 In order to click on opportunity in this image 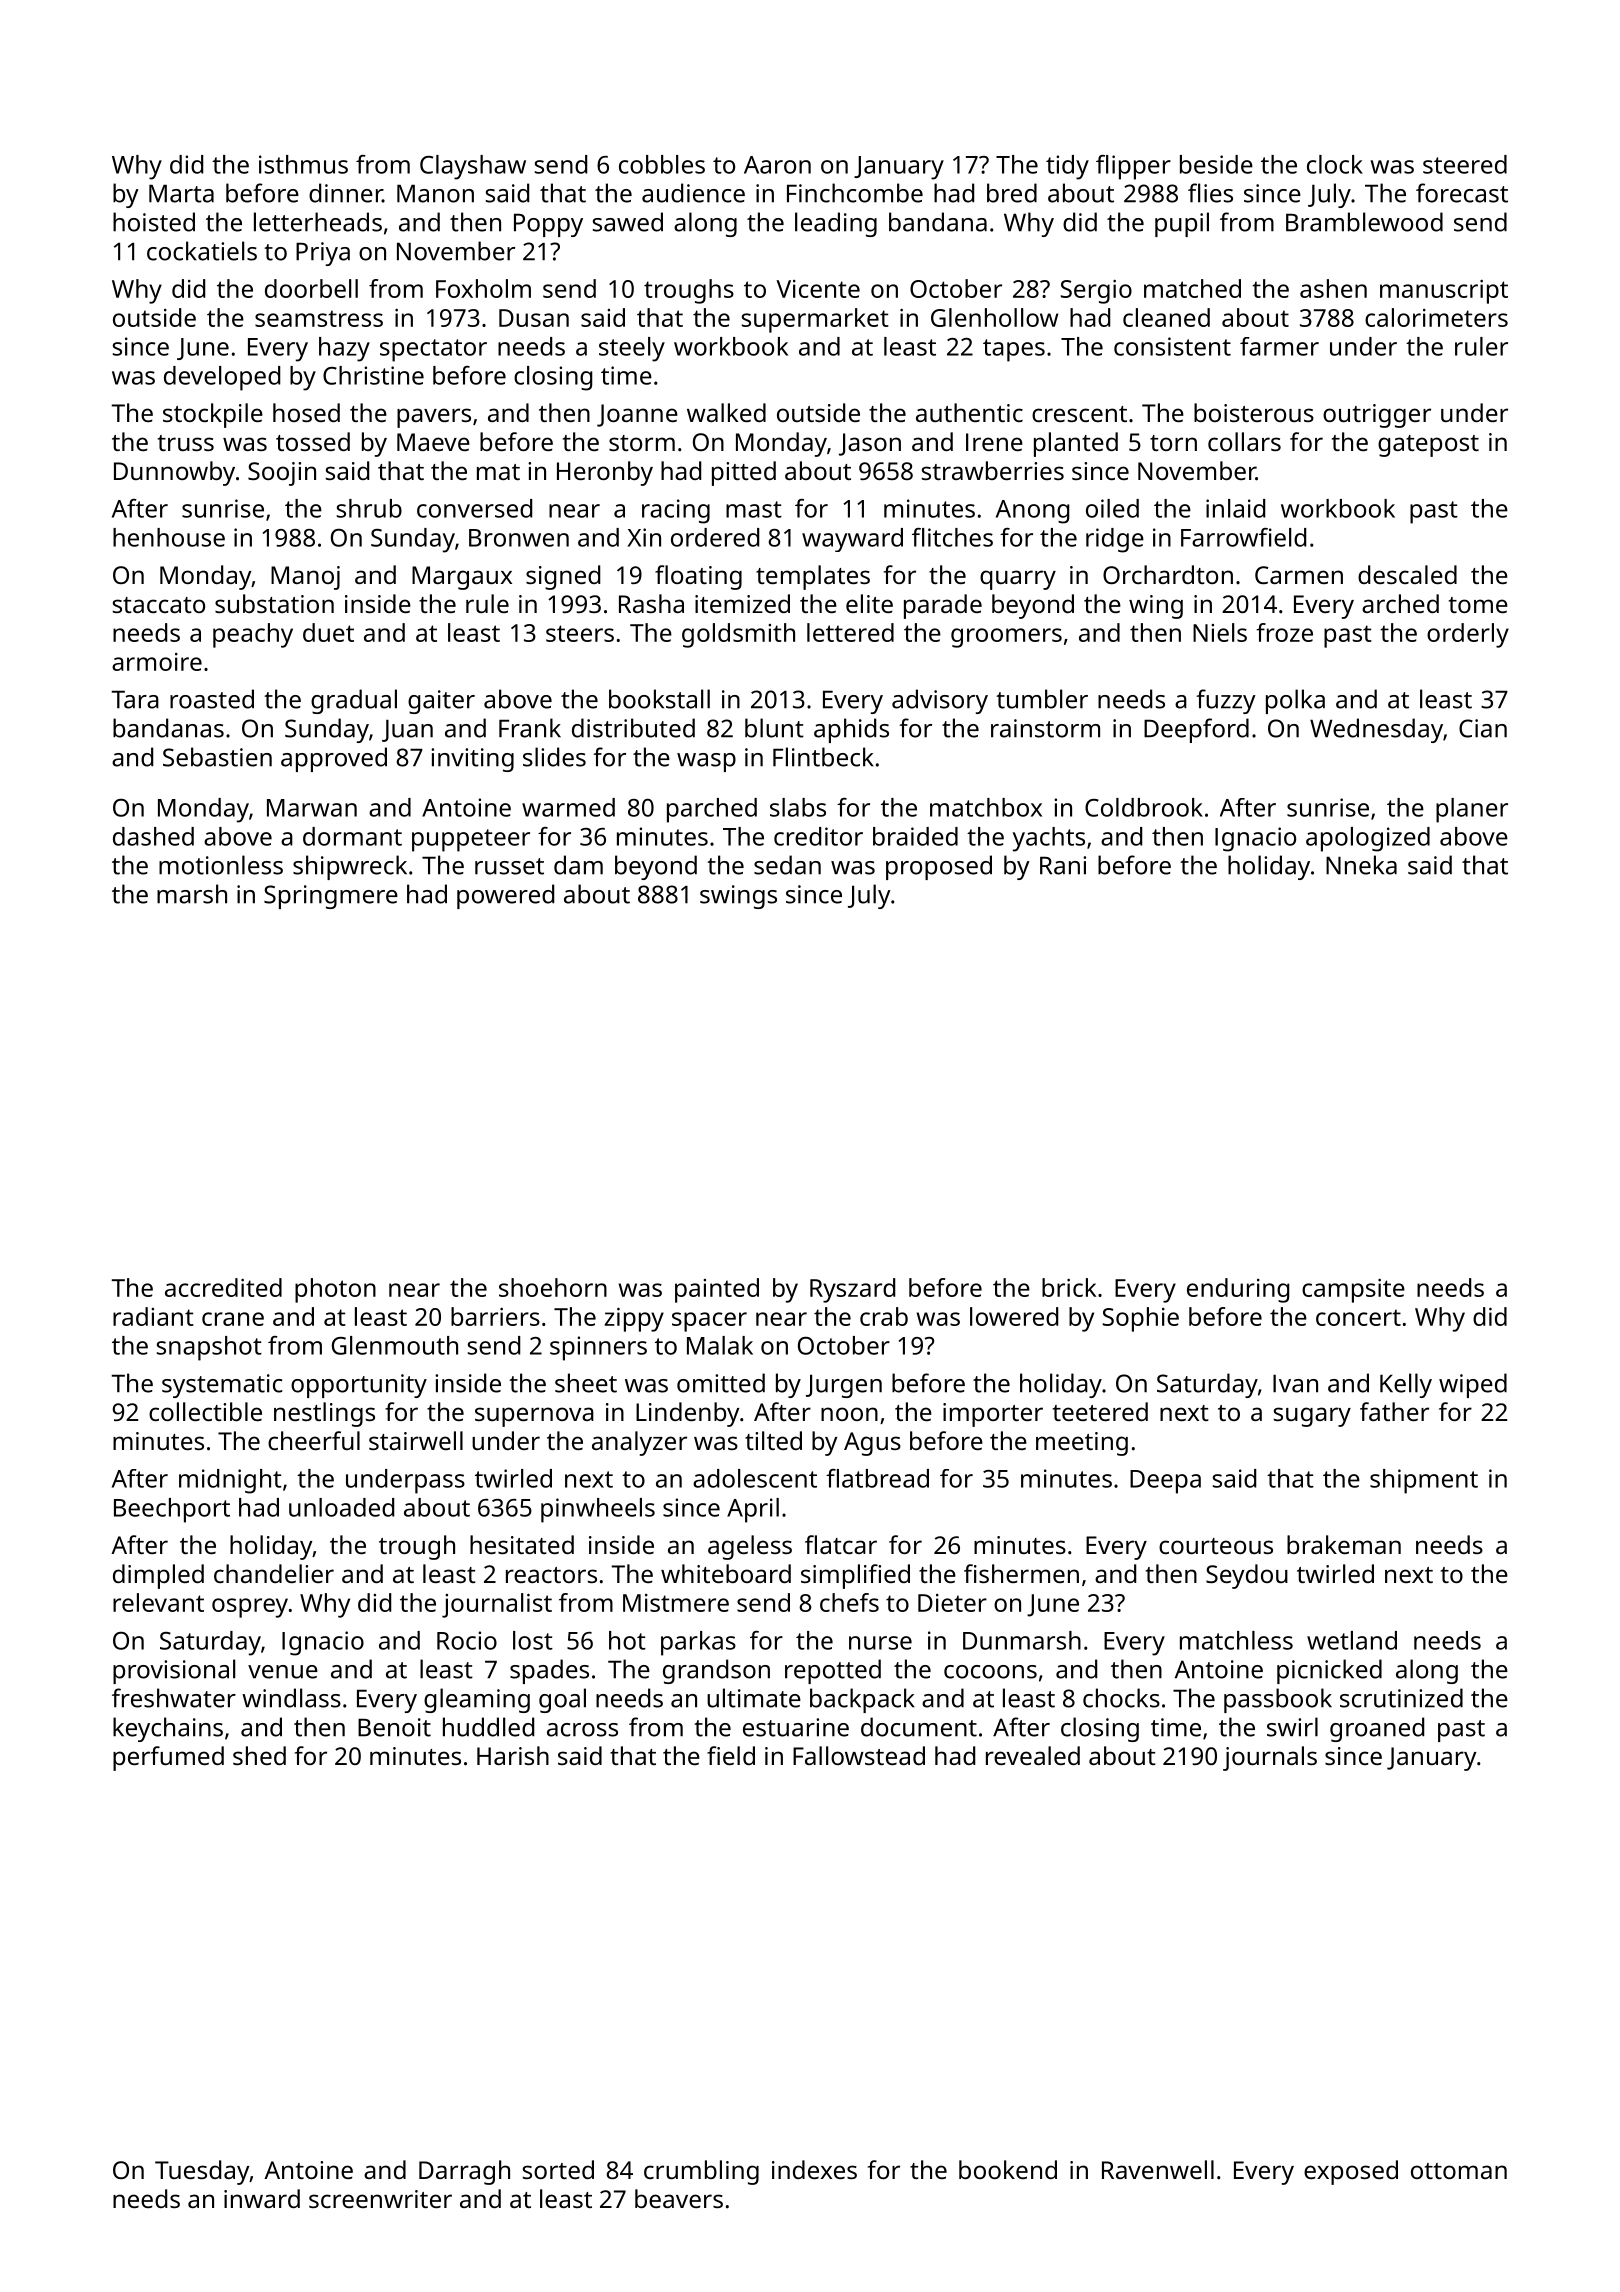, I will do `click(359, 1386)`.
